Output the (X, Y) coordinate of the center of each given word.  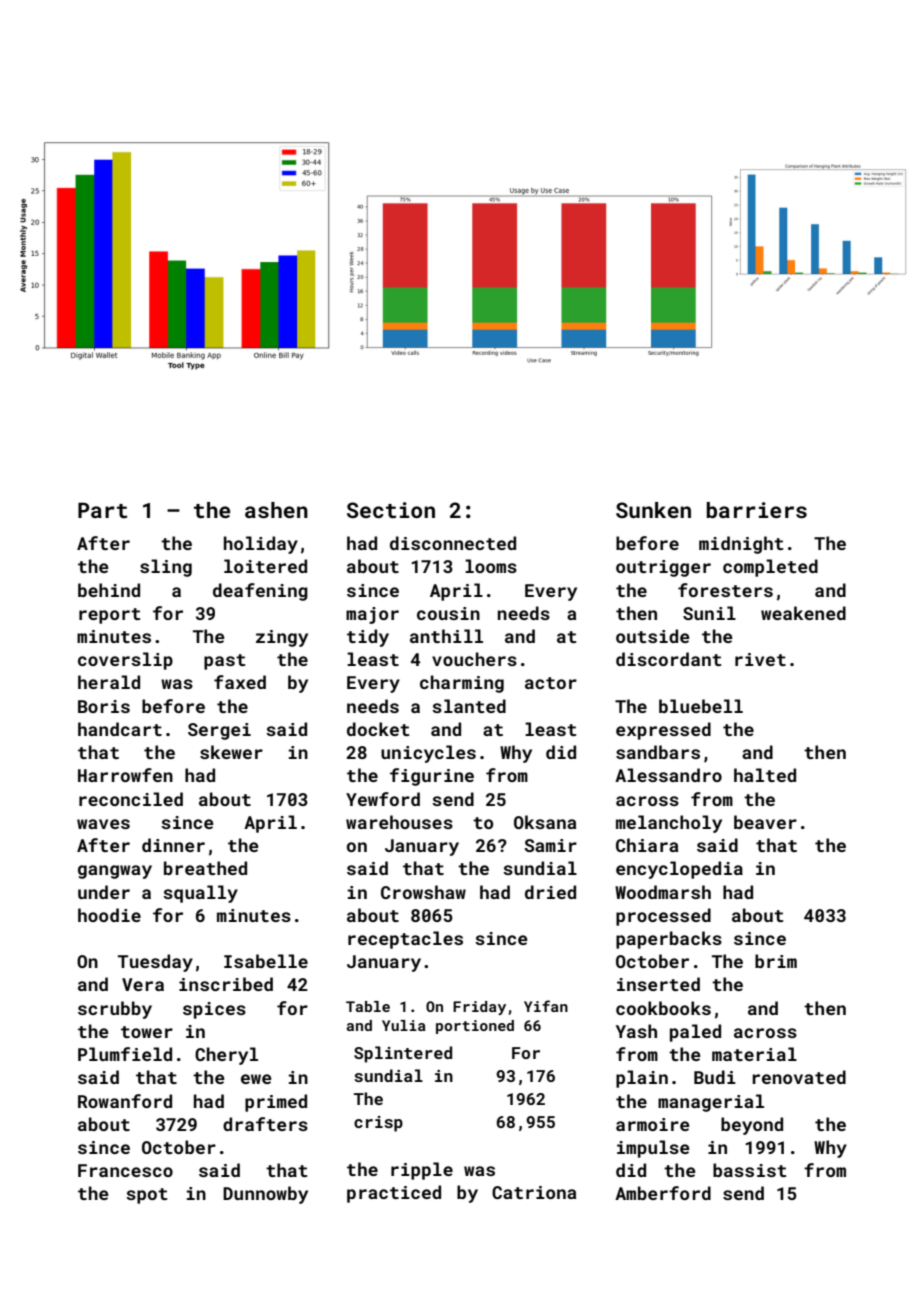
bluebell (701, 706)
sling (166, 568)
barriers (757, 510)
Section (391, 510)
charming (462, 684)
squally (200, 894)
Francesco (125, 1170)
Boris (104, 706)
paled (695, 1033)
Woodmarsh (663, 892)
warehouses (399, 822)
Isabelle (266, 961)
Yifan (546, 1006)
